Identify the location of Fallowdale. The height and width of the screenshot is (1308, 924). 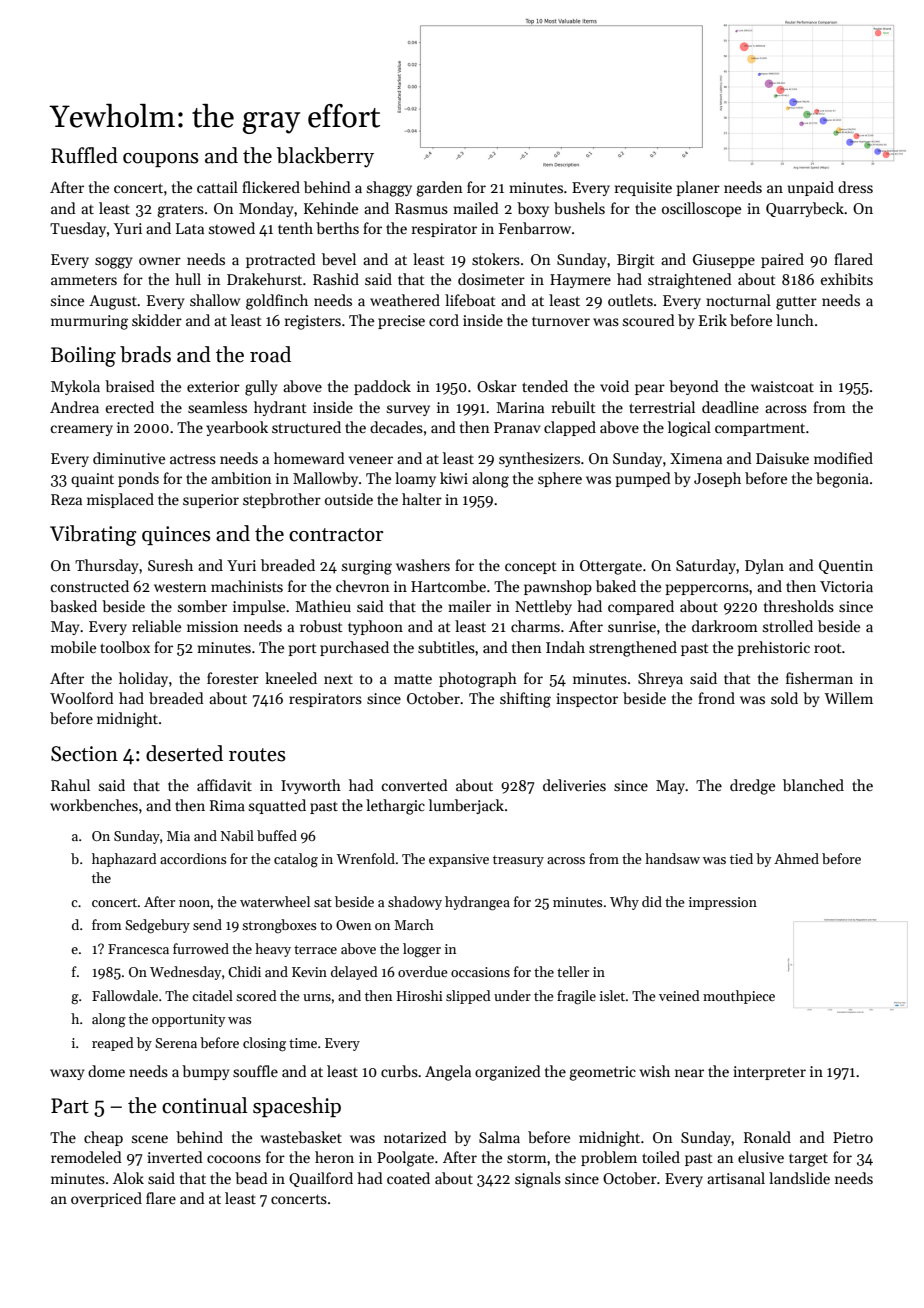
(125, 995).
